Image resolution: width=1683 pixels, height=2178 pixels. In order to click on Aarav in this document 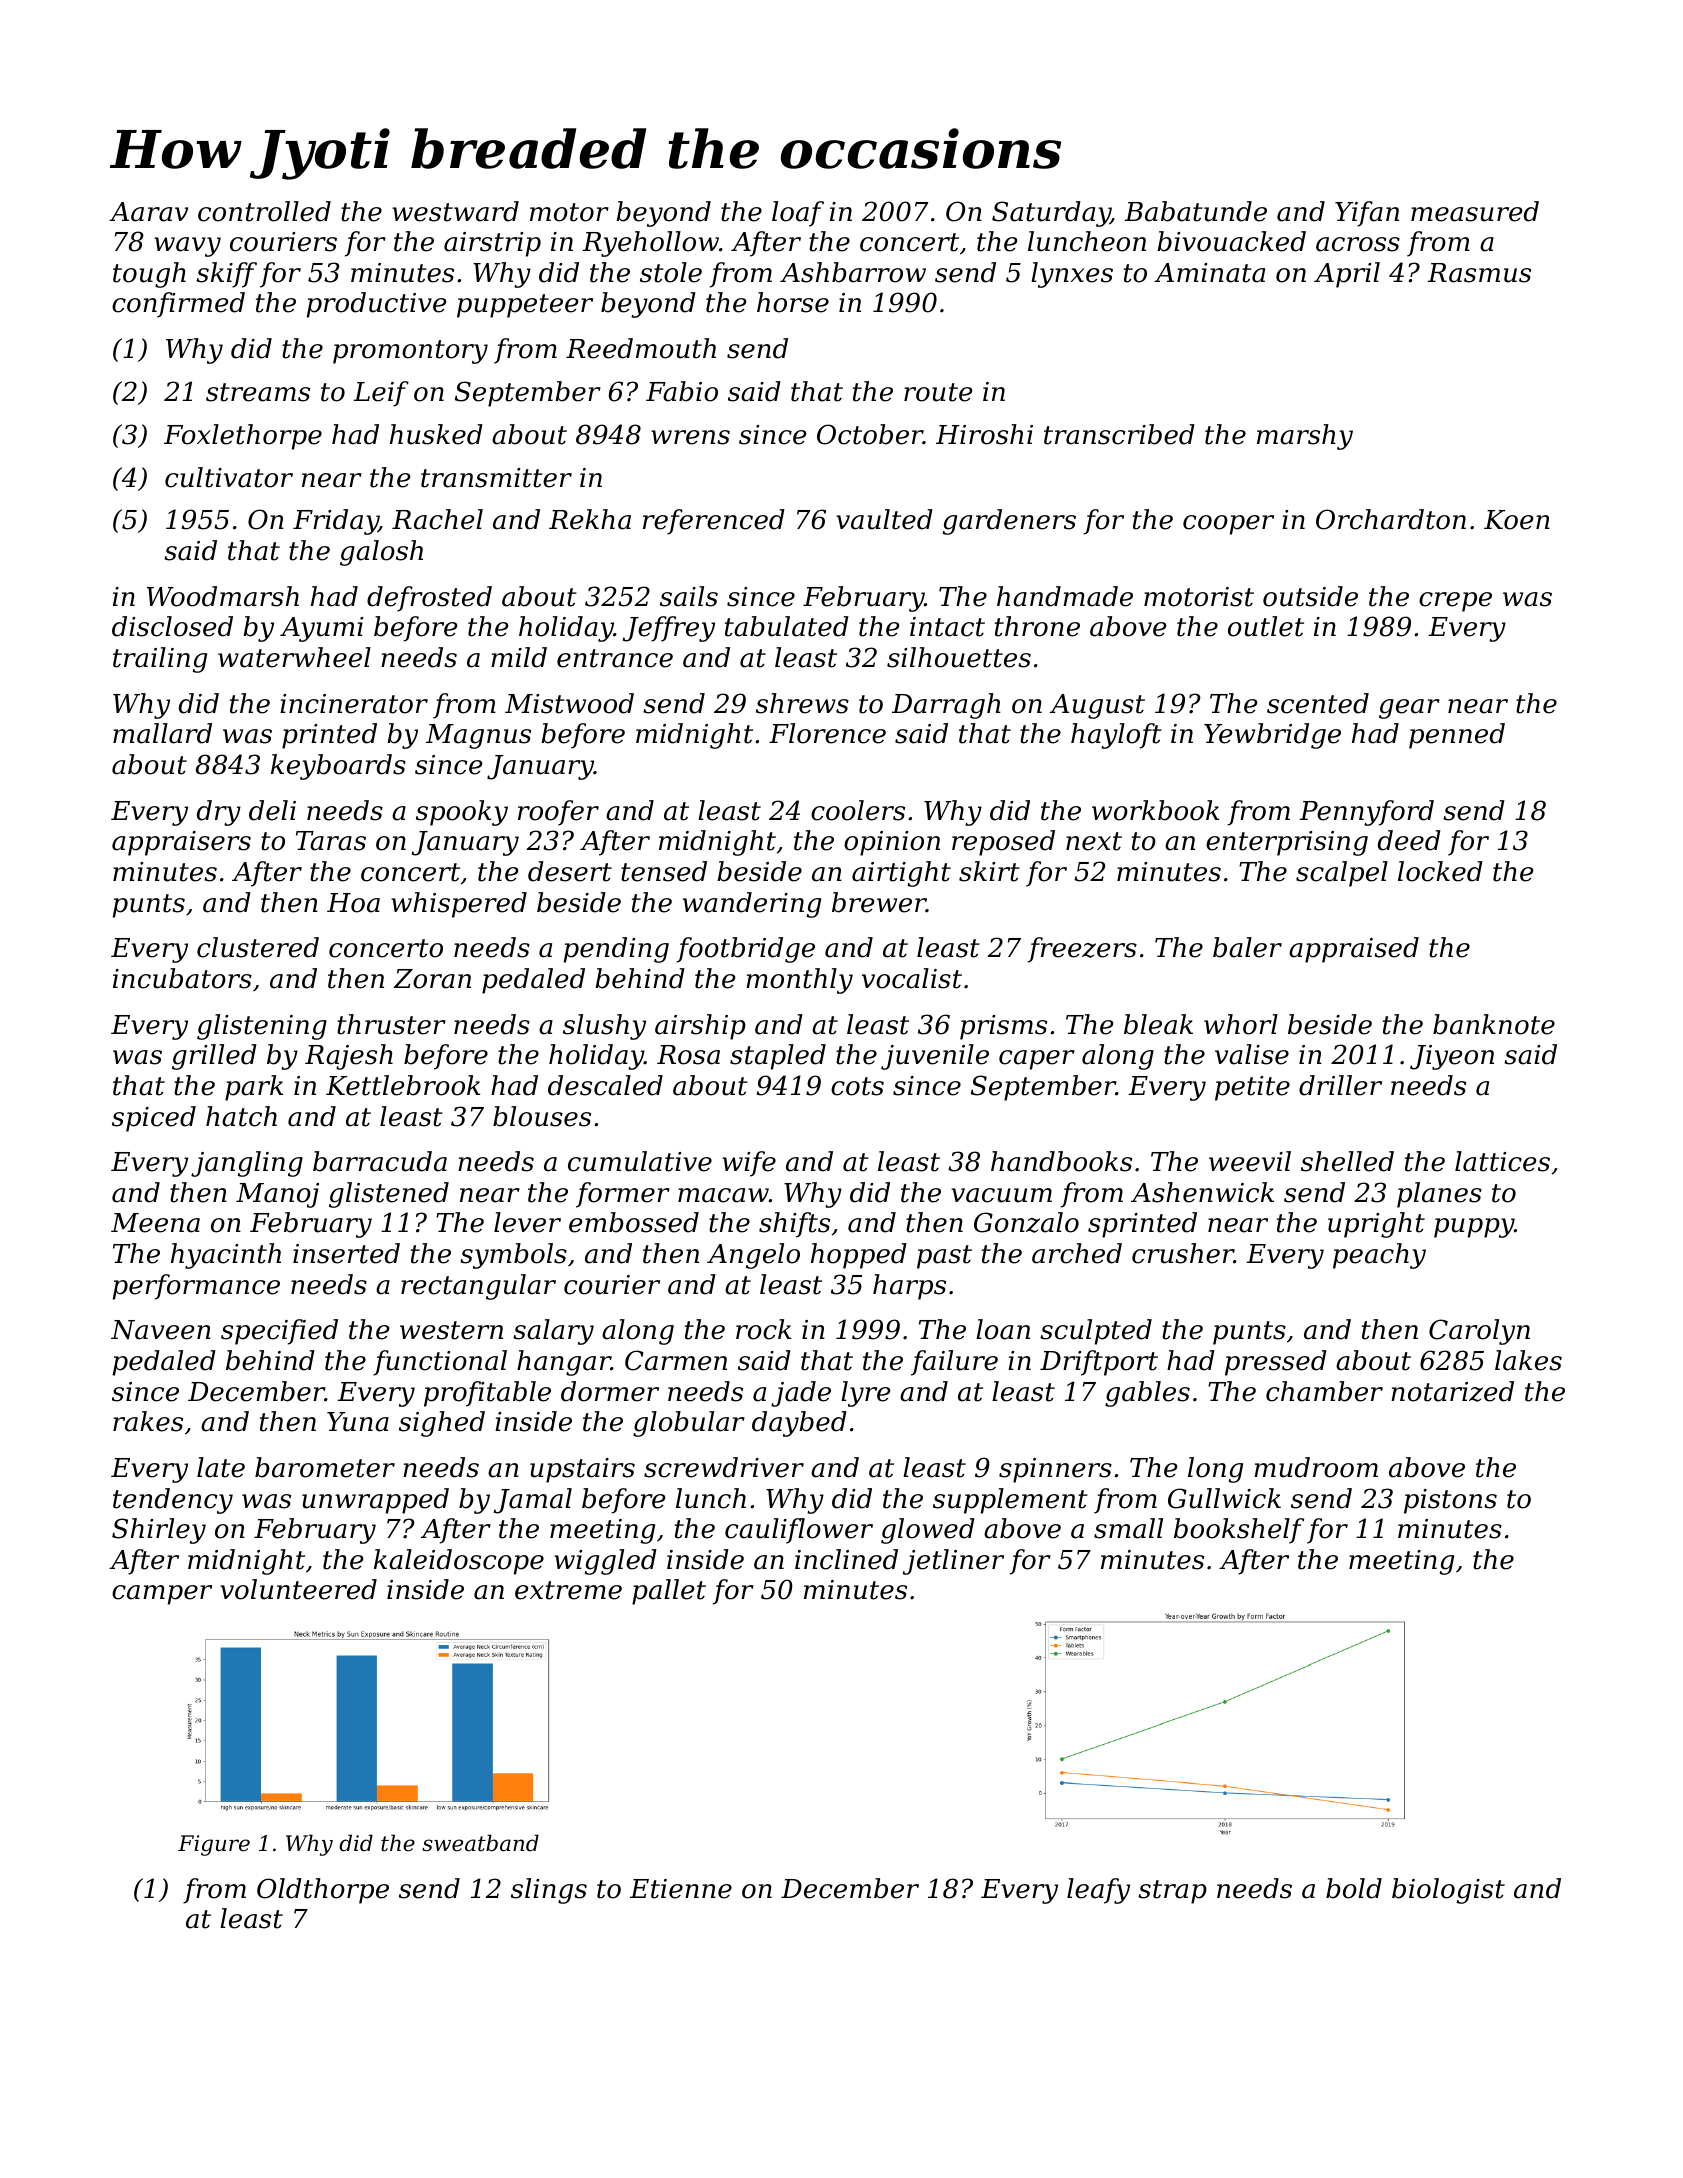, I will do `click(148, 212)`.
